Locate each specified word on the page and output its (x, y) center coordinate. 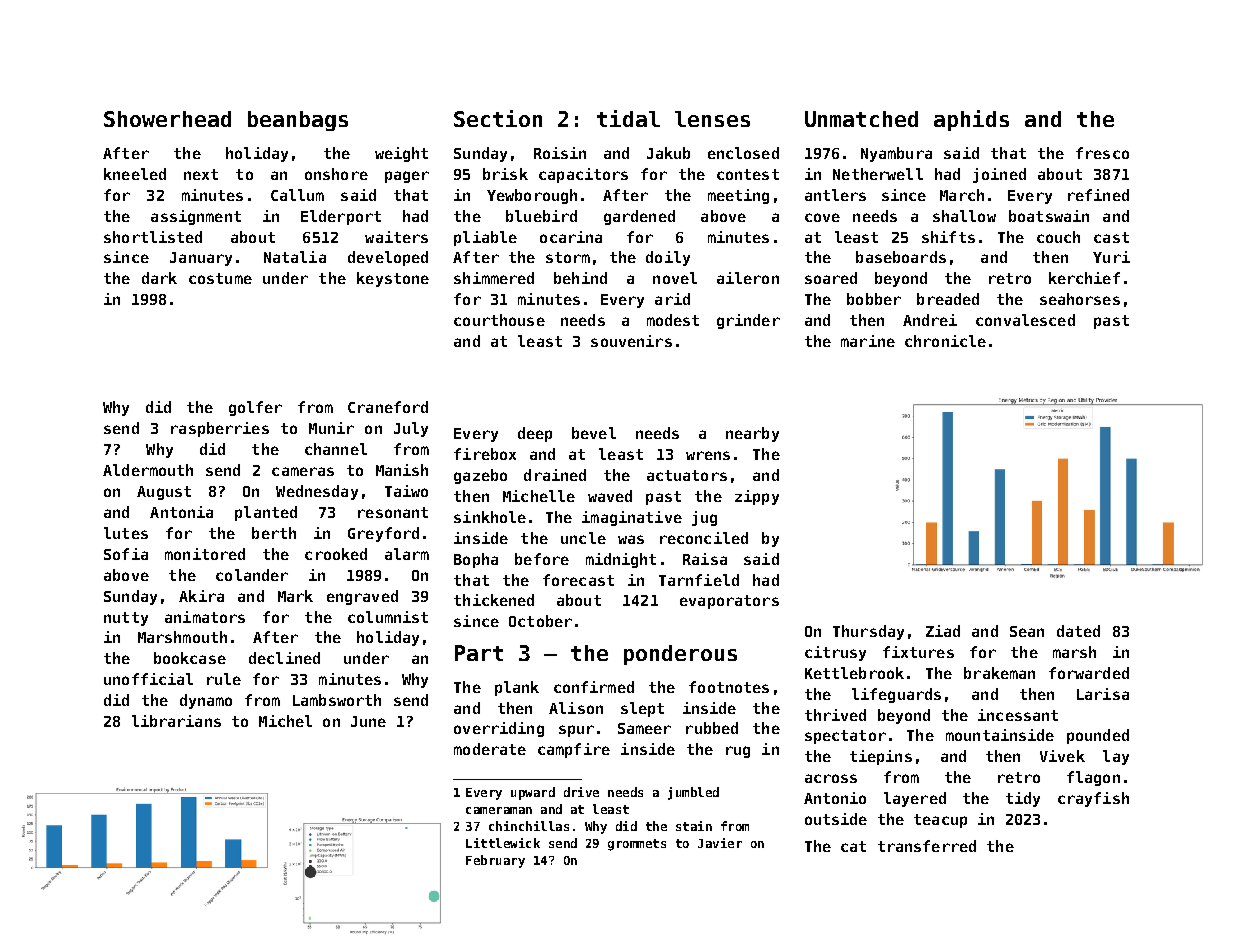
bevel (594, 433)
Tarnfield (699, 580)
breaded (948, 299)
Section (498, 118)
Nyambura (896, 154)
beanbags (298, 121)
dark (159, 278)
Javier (720, 843)
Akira (201, 596)
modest (673, 320)
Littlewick (503, 843)
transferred (927, 846)
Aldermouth (148, 470)
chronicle (945, 341)
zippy (757, 497)
